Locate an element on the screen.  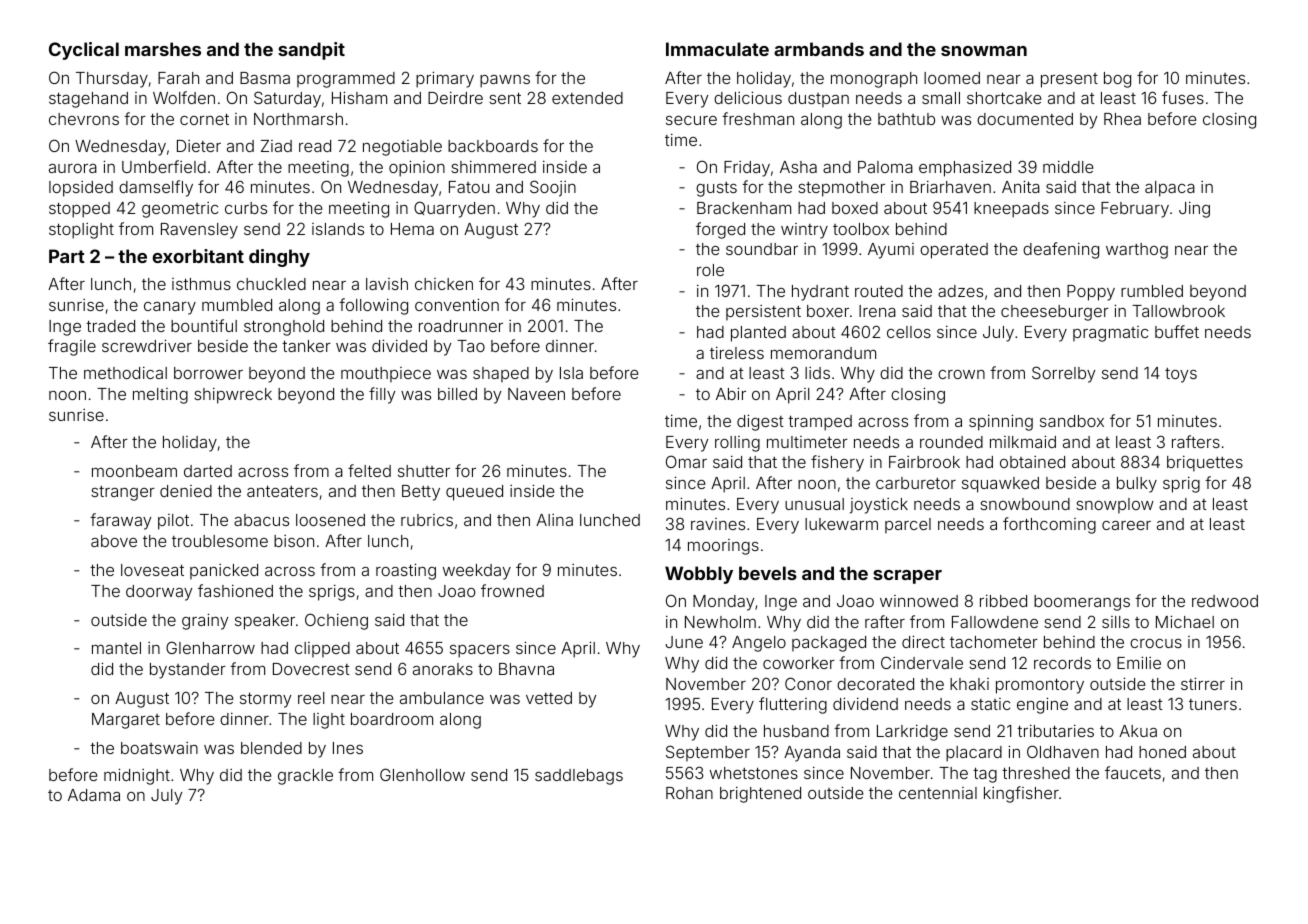
middle is located at coordinates (1068, 167).
